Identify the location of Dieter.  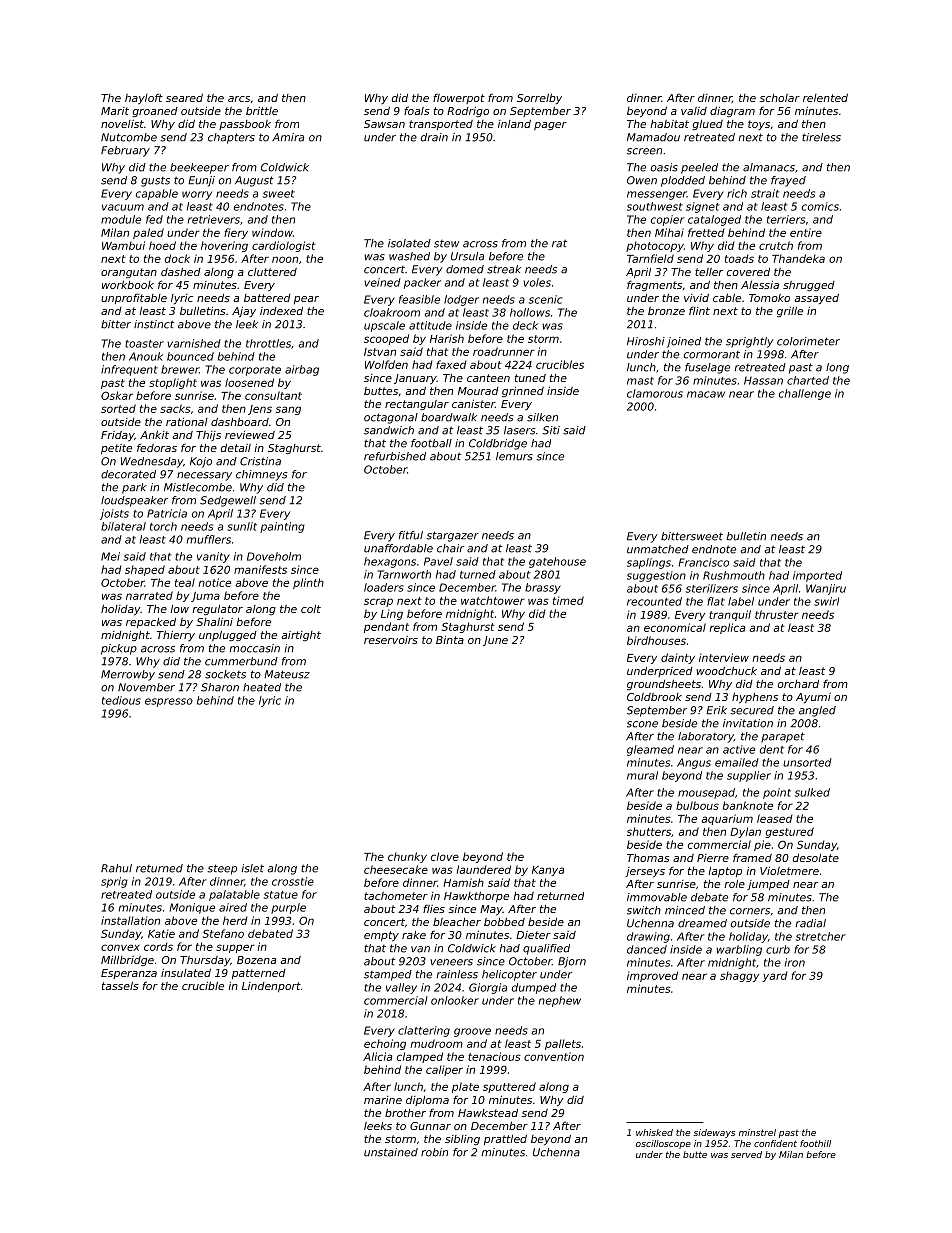
(533, 935).
